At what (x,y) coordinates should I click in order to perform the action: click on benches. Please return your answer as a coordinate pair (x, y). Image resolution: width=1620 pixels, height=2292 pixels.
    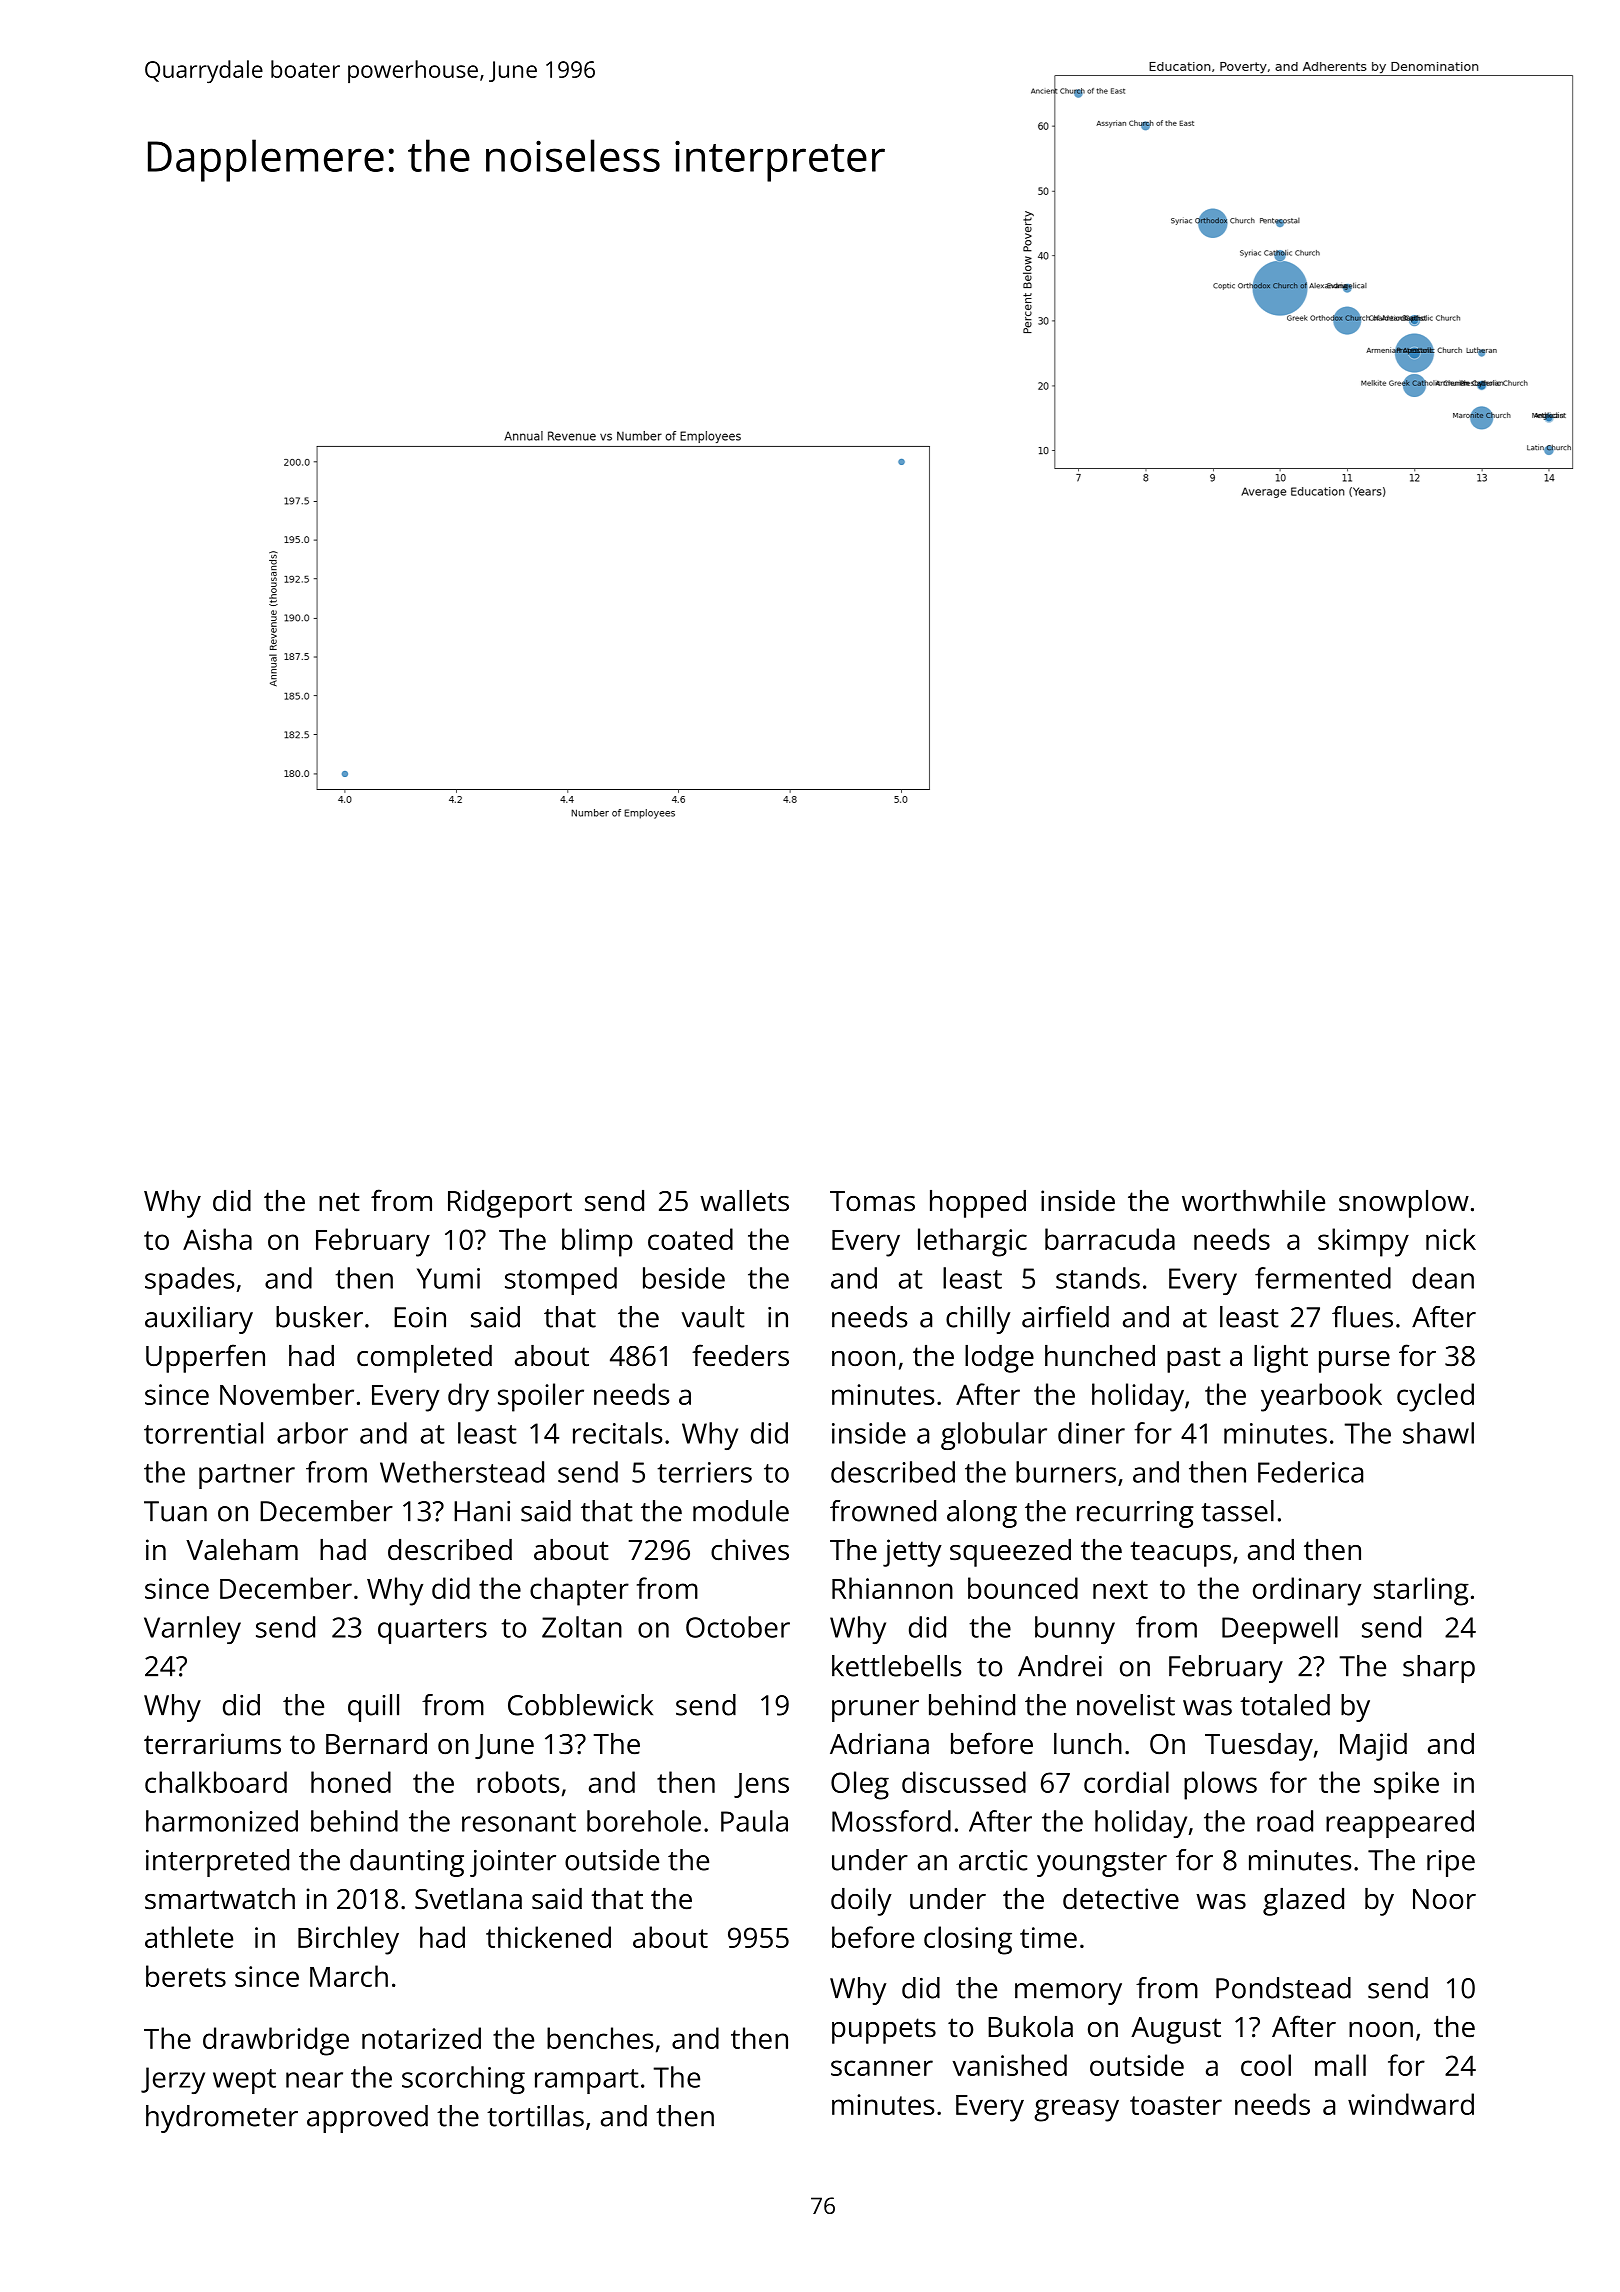
    Looking at the image, I should click on (600, 2038).
